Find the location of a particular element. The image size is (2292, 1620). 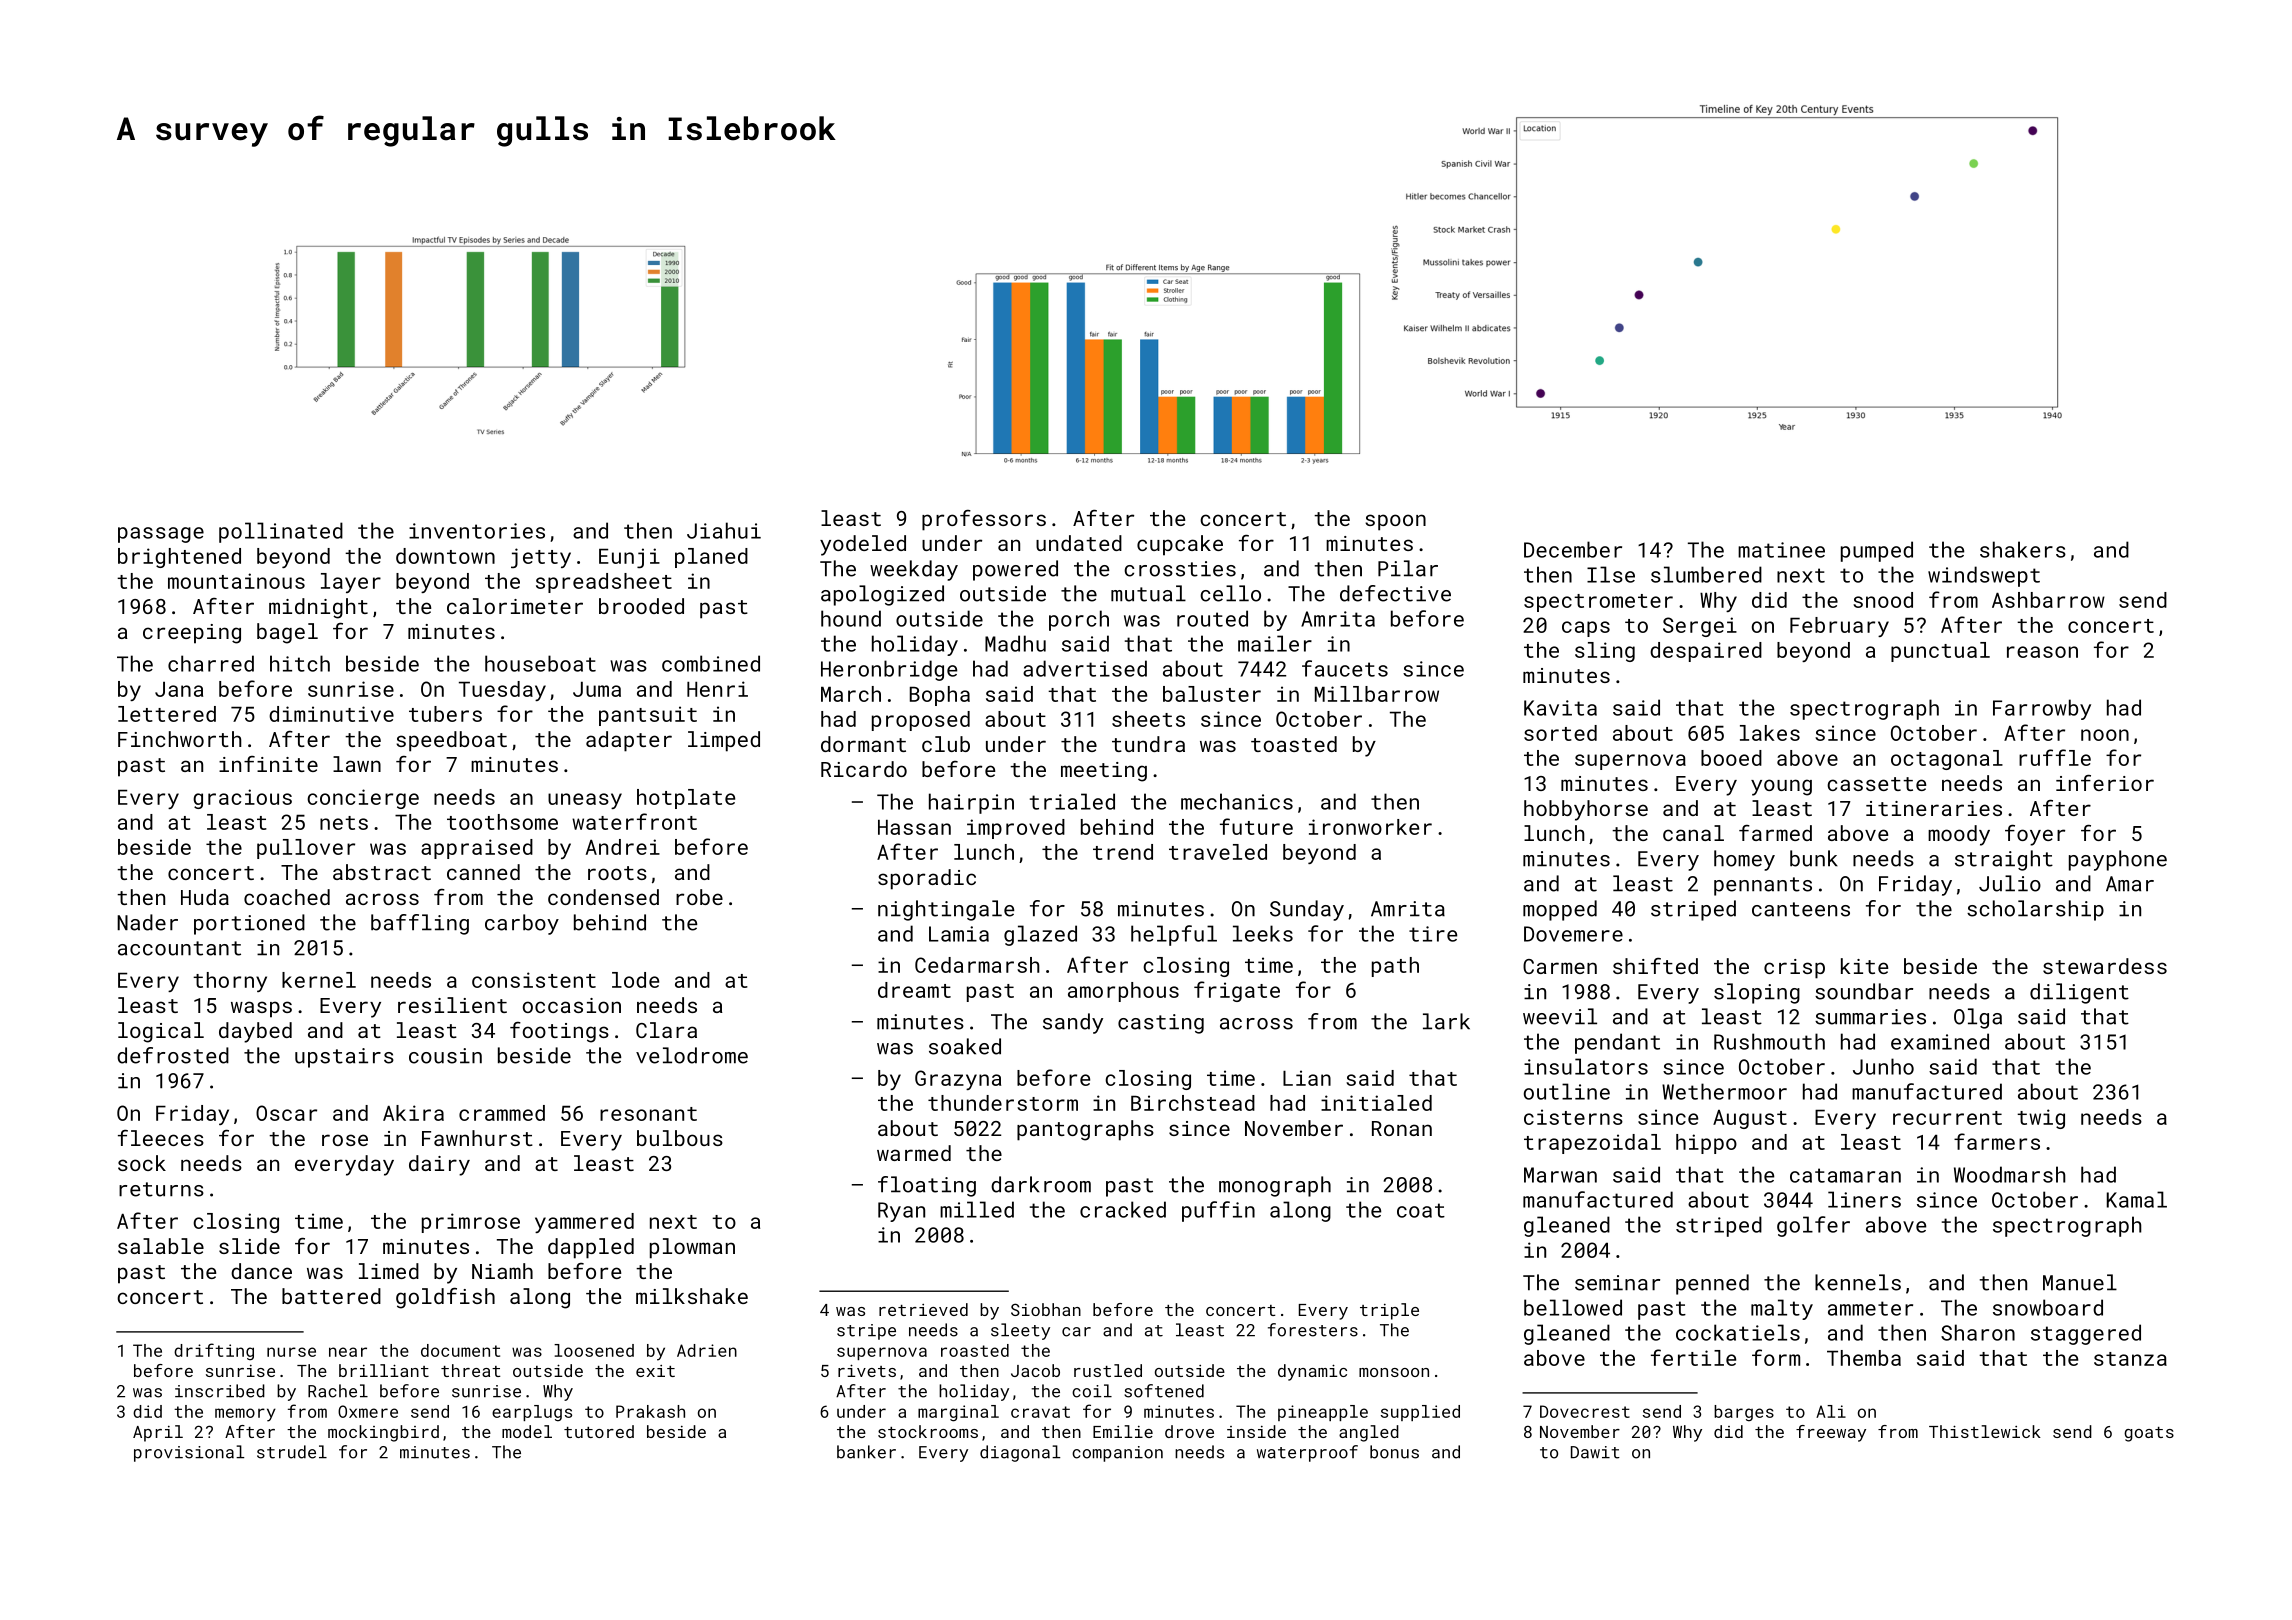

freeway is located at coordinates (1831, 1433).
